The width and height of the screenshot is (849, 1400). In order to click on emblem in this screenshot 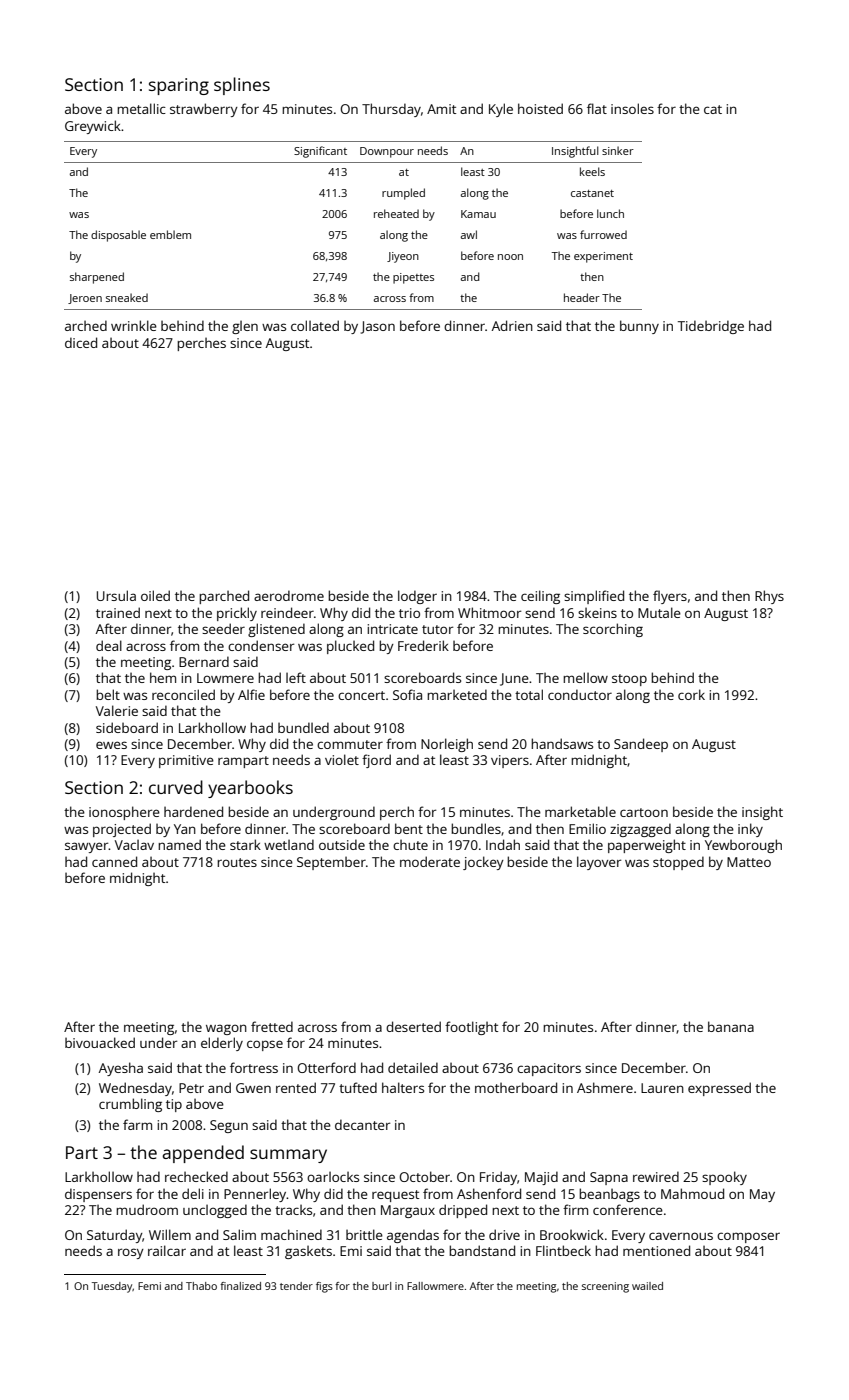, I will do `click(170, 234)`.
